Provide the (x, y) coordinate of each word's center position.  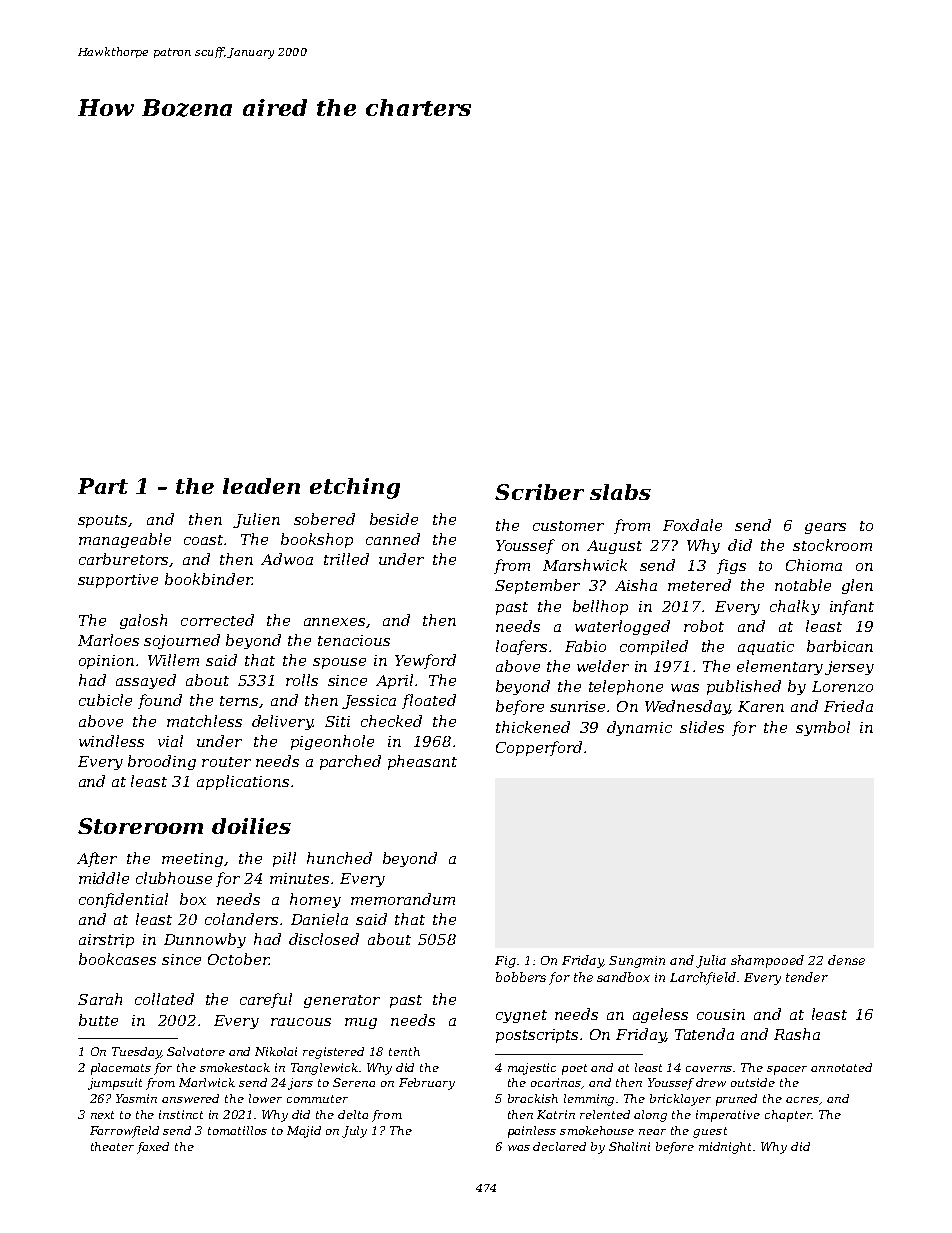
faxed (153, 1148)
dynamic (639, 728)
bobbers (521, 977)
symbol (823, 728)
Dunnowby (205, 940)
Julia (711, 961)
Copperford (539, 748)
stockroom (832, 545)
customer (568, 526)
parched (350, 762)
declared (559, 1146)
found (160, 701)
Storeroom (140, 826)
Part (103, 486)
